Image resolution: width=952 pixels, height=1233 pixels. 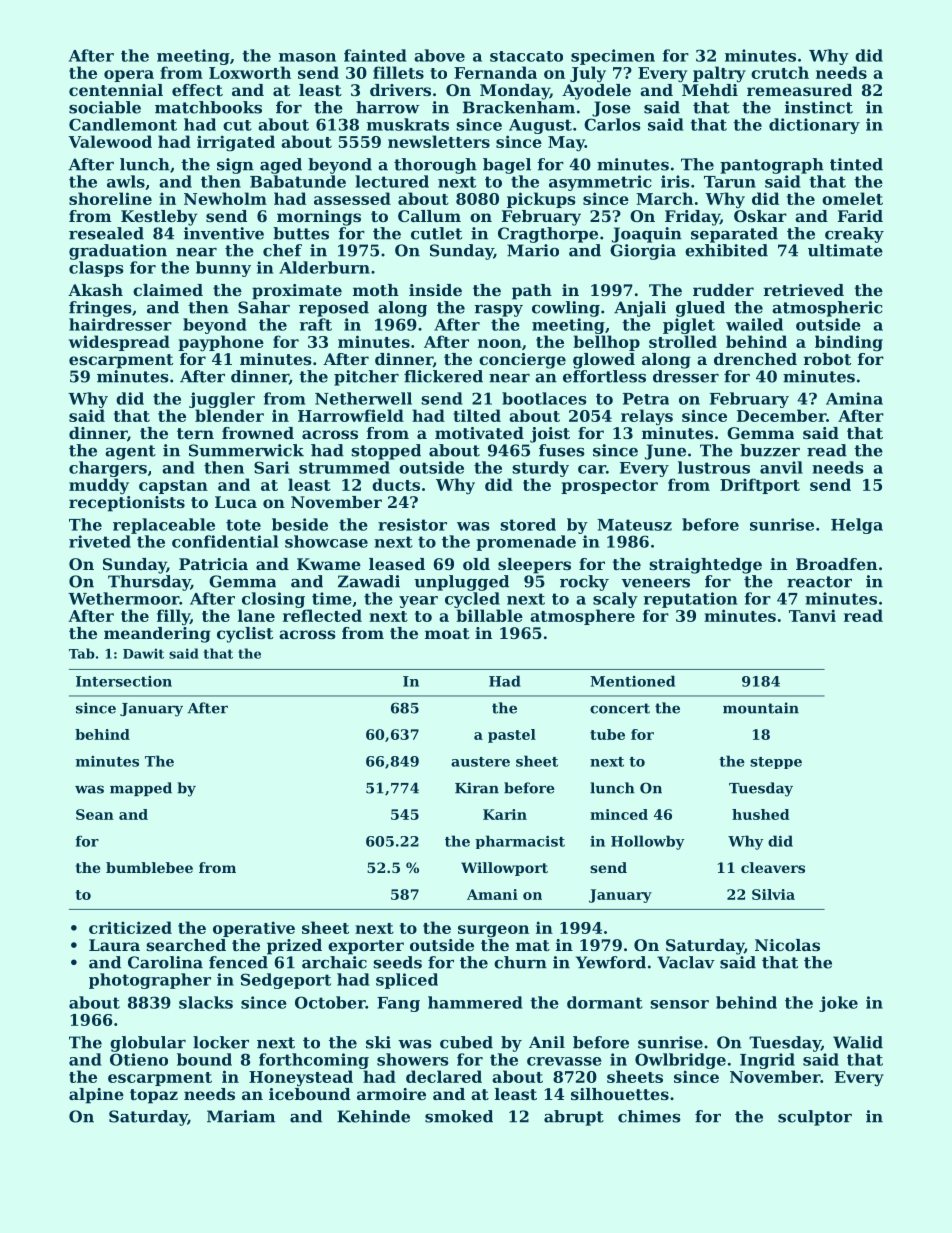 I want to click on Silvia, so click(x=773, y=894).
